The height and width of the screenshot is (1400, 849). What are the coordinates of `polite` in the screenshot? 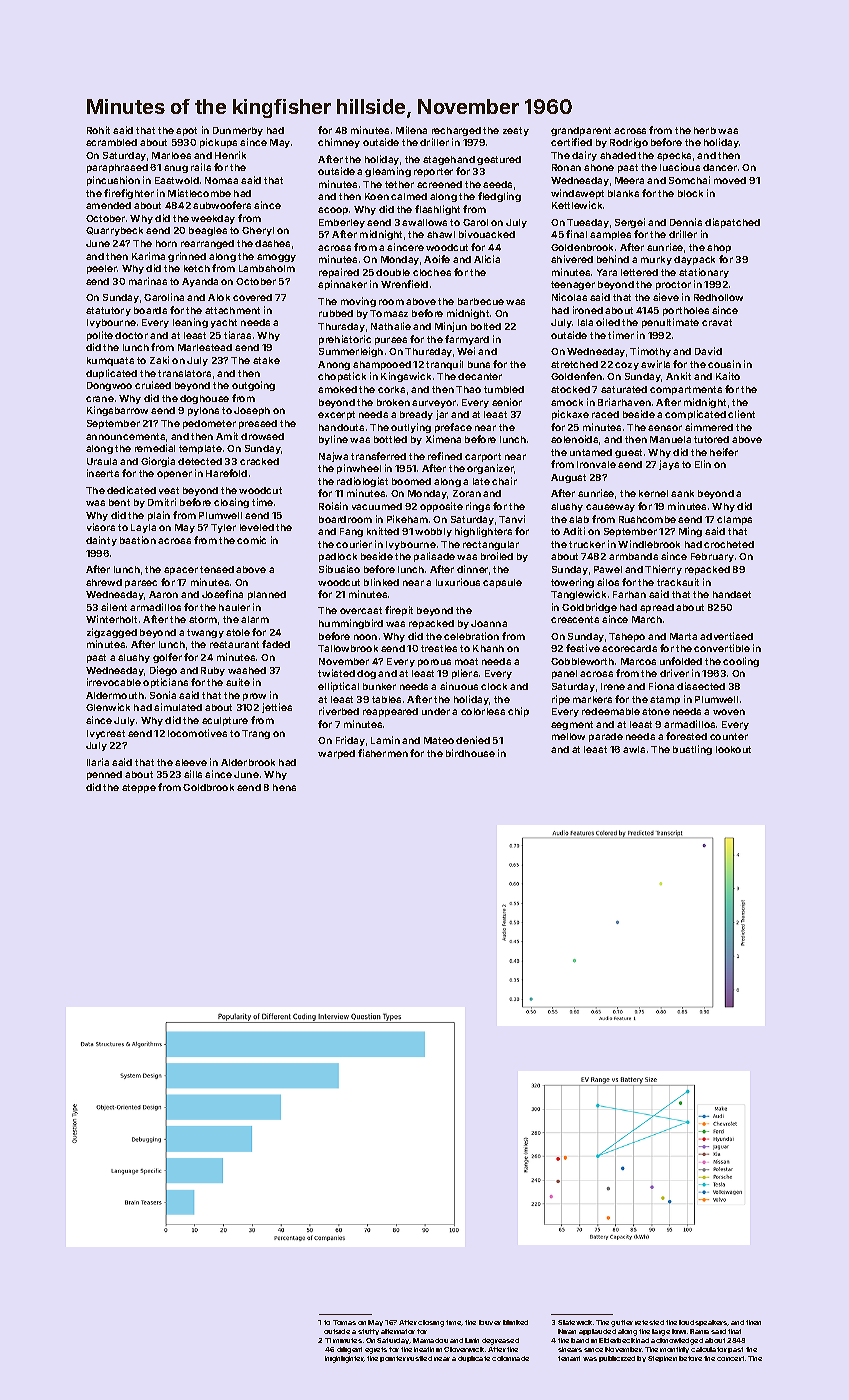 It's located at (100, 336).
